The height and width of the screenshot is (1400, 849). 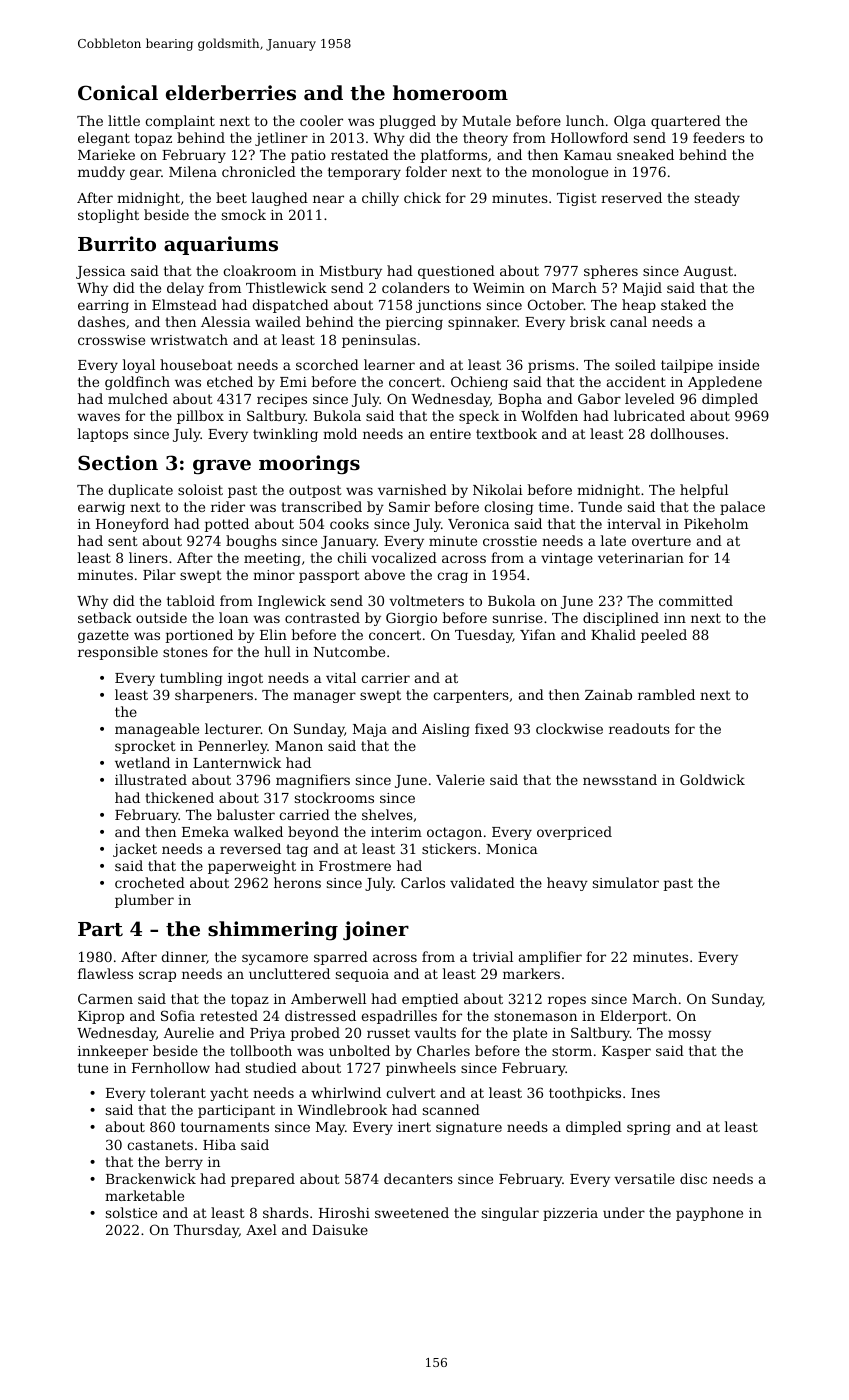 I want to click on castanets, so click(x=160, y=1145).
